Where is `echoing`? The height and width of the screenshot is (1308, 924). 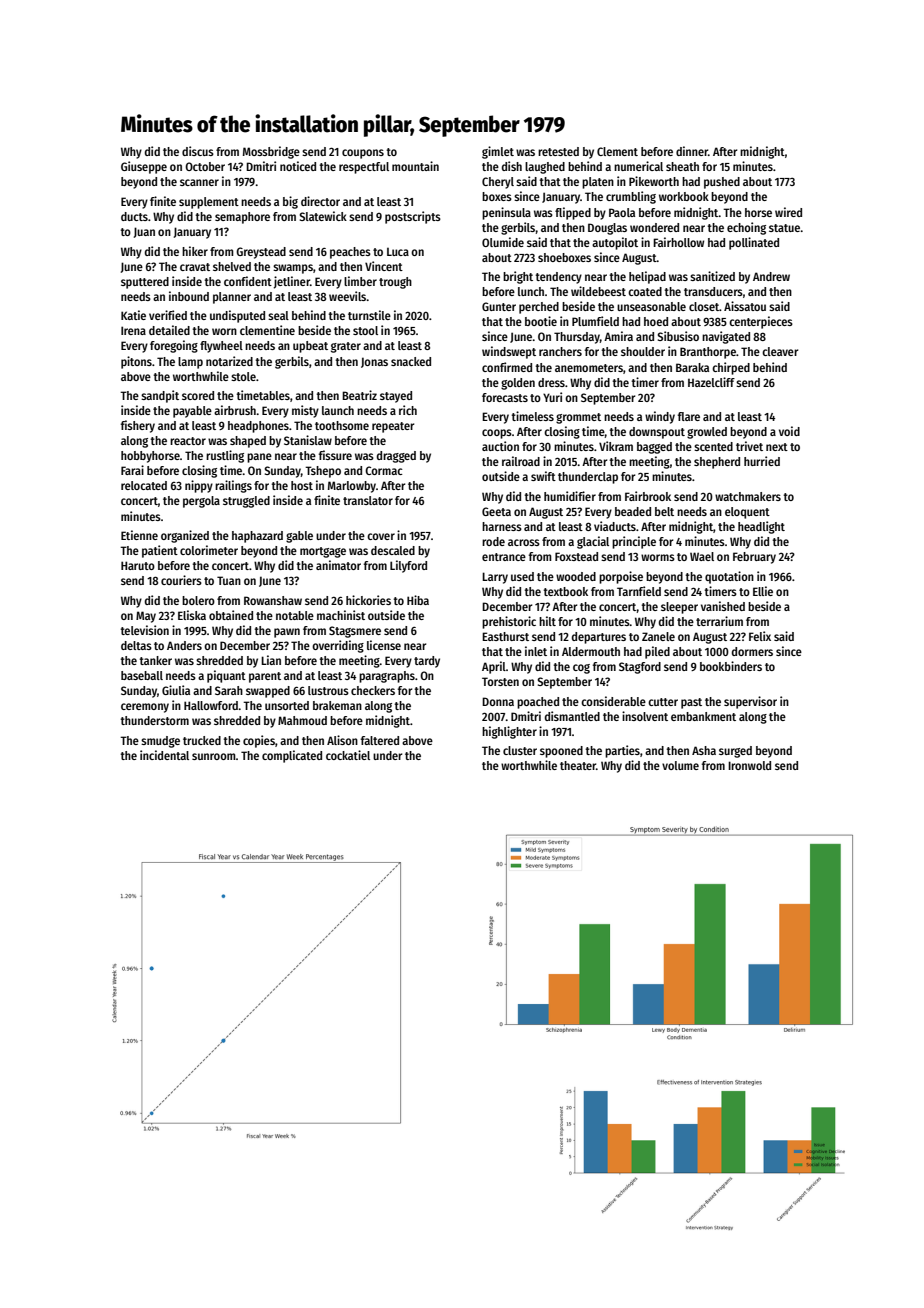 echoing is located at coordinates (746, 228).
